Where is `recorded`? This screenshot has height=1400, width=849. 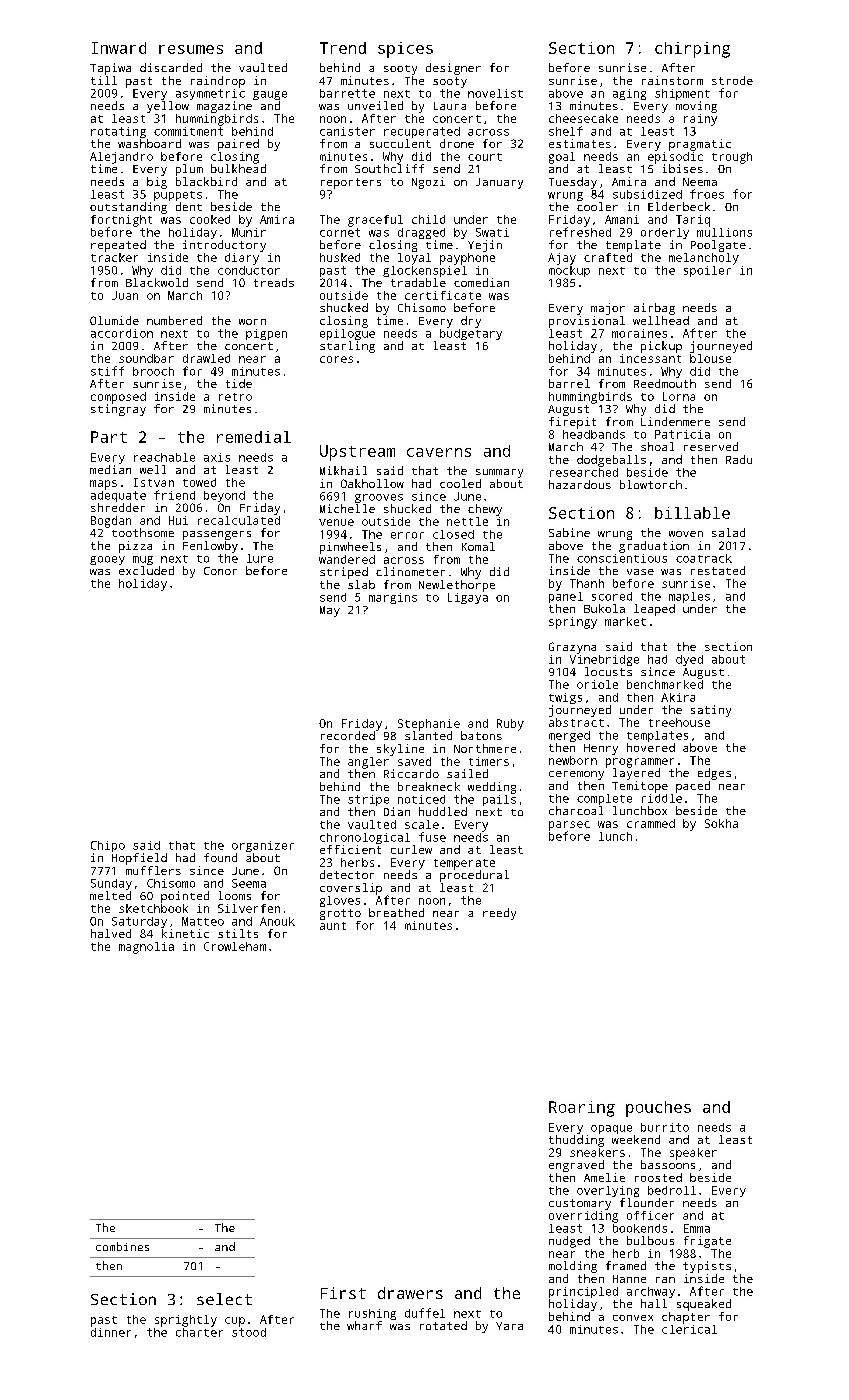 recorded is located at coordinates (348, 735).
